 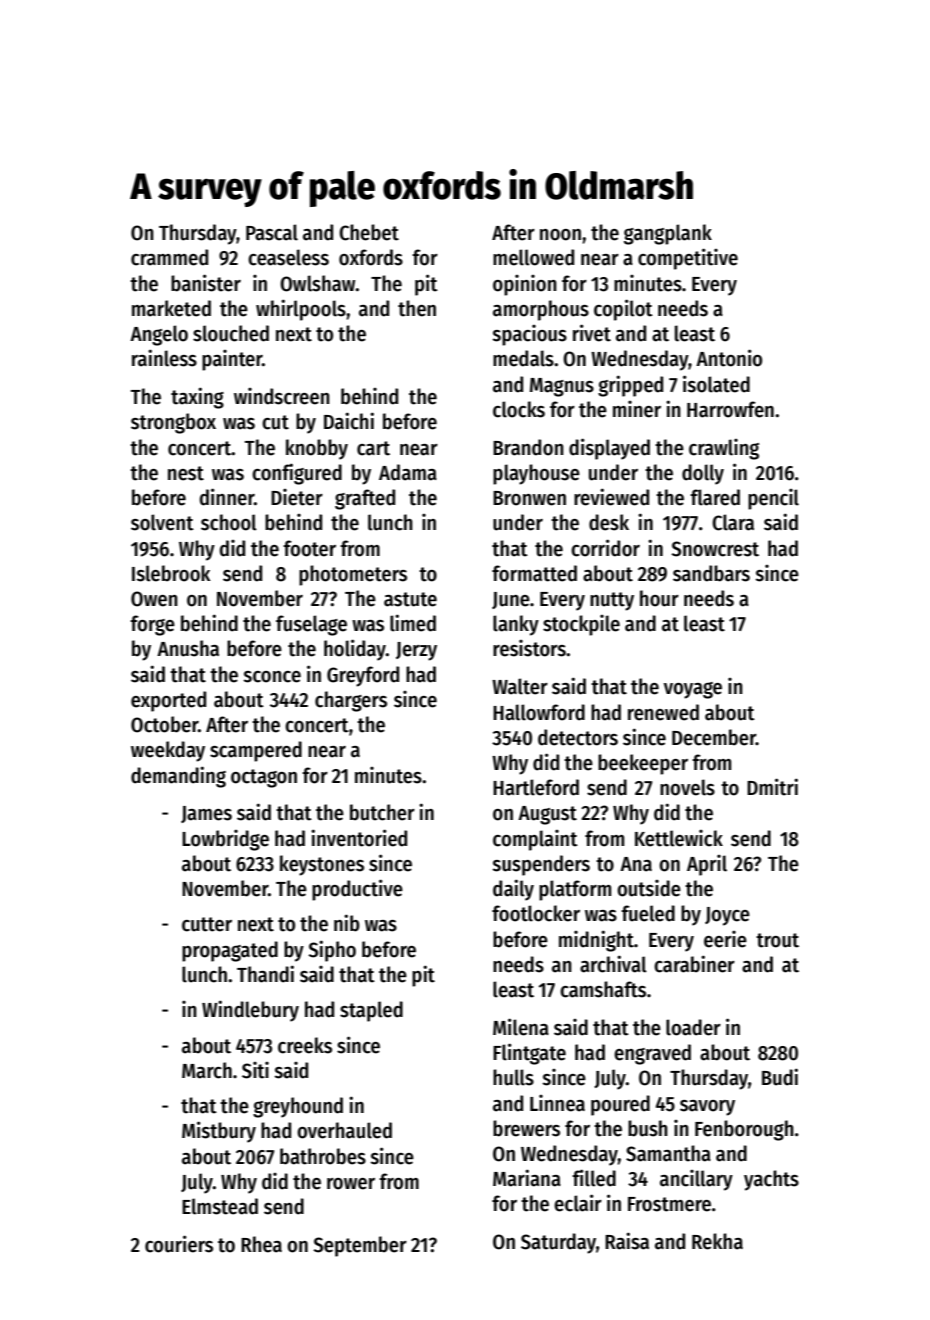 I want to click on couriers, so click(x=179, y=1244).
